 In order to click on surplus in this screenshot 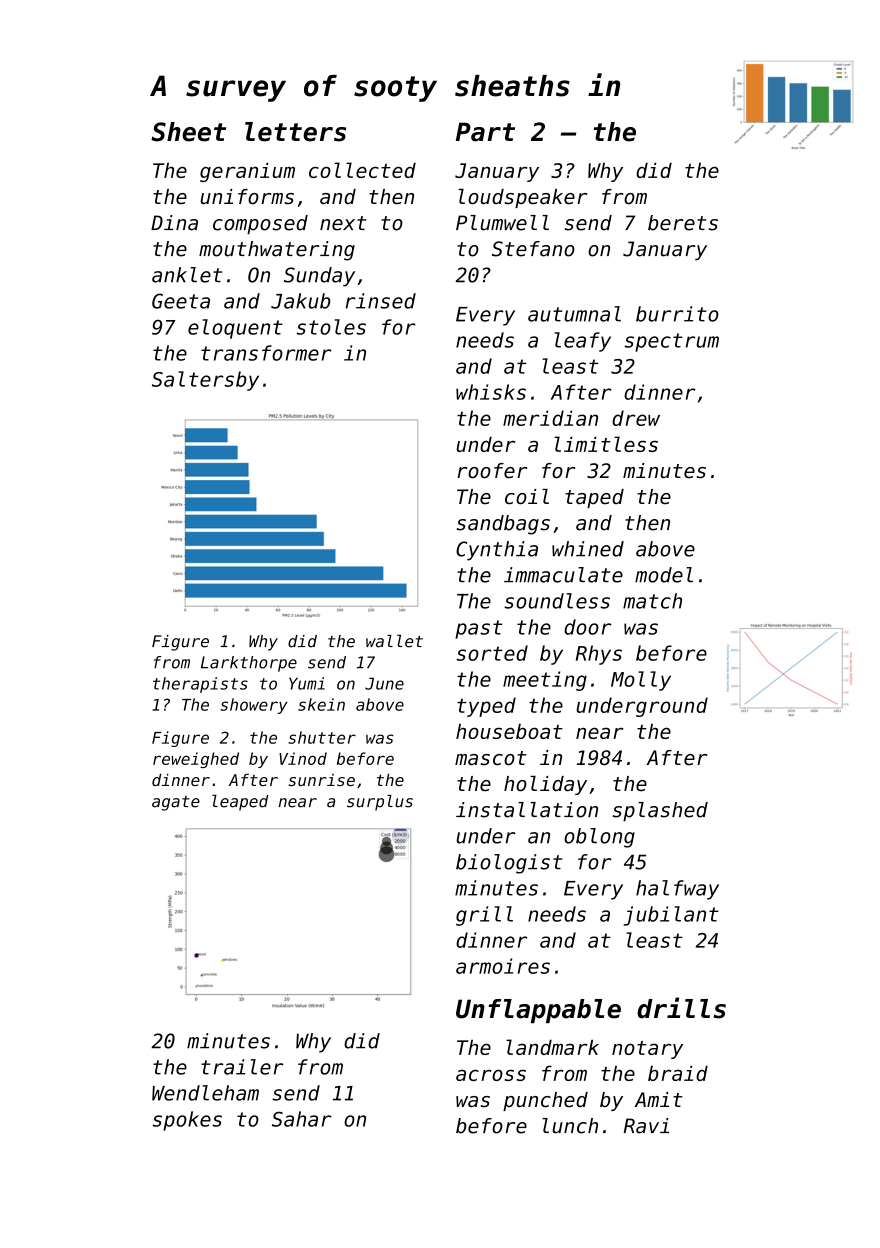, I will do `click(380, 803)`.
